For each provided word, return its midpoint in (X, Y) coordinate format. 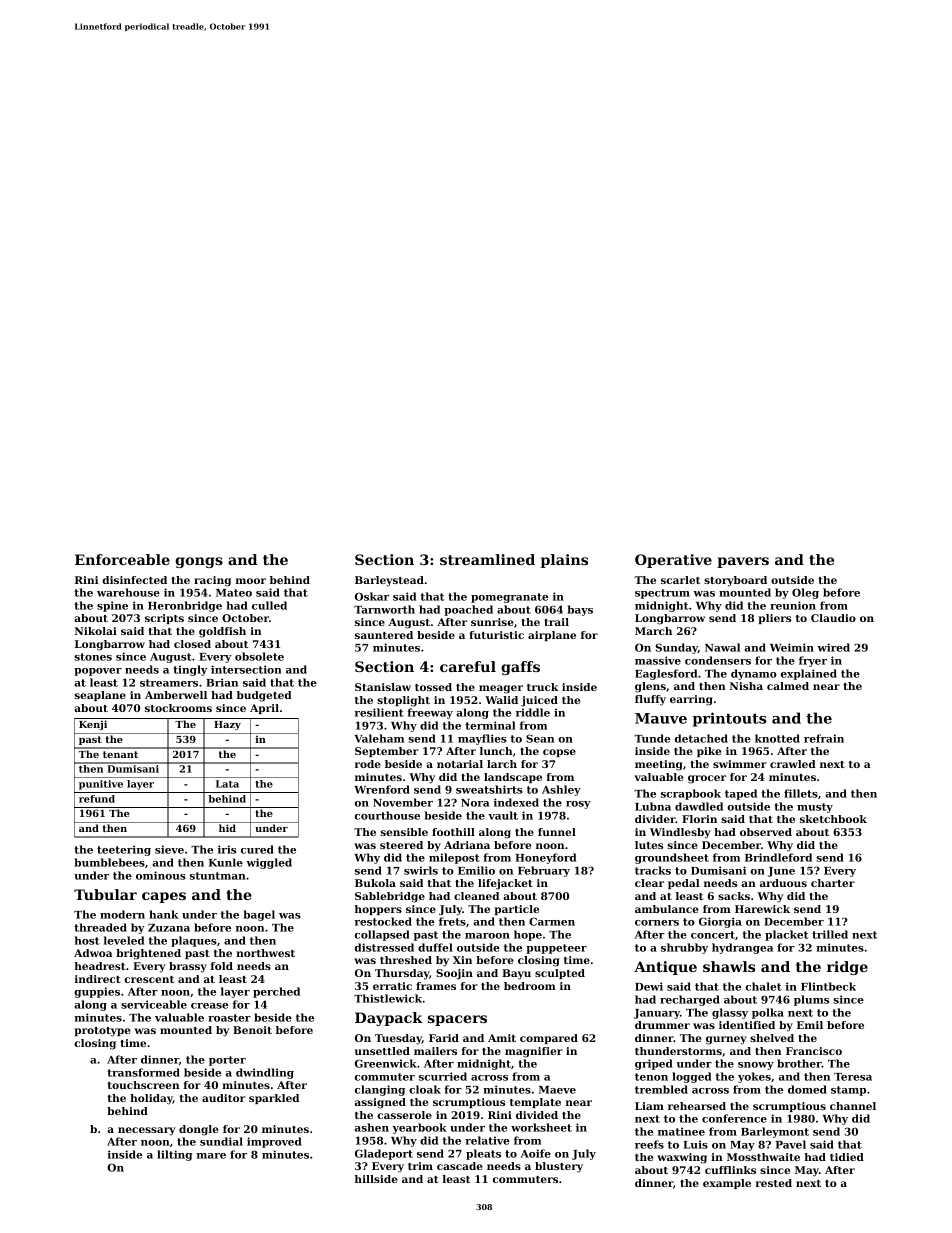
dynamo (754, 674)
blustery (559, 1167)
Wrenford (382, 789)
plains (564, 561)
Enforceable (122, 559)
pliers (775, 619)
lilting (174, 1155)
